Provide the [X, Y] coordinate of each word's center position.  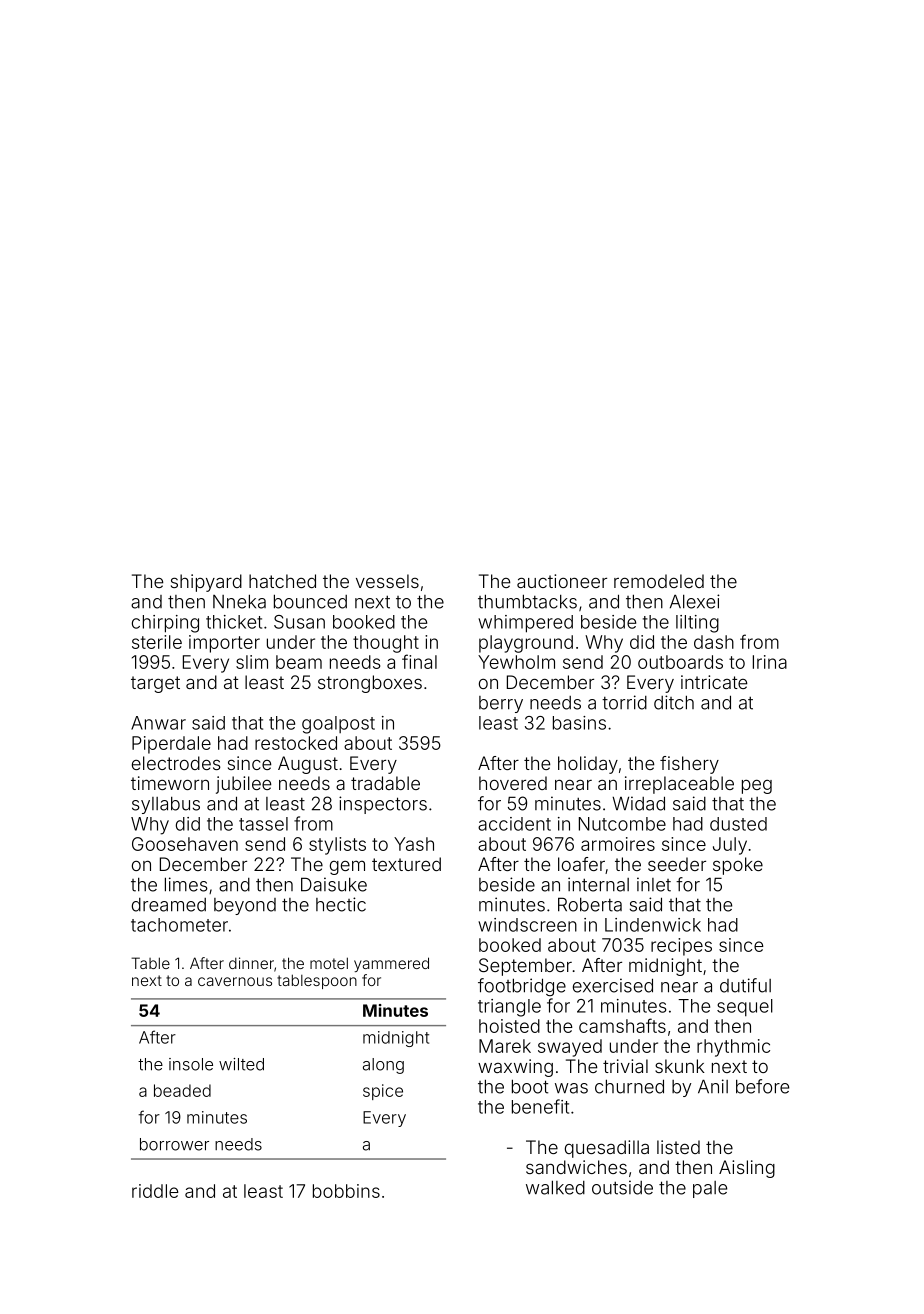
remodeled [659, 581]
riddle [155, 1191]
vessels [387, 581]
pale [710, 1189]
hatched [282, 581]
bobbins [346, 1191]
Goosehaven [185, 844]
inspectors [383, 805]
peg [757, 787]
